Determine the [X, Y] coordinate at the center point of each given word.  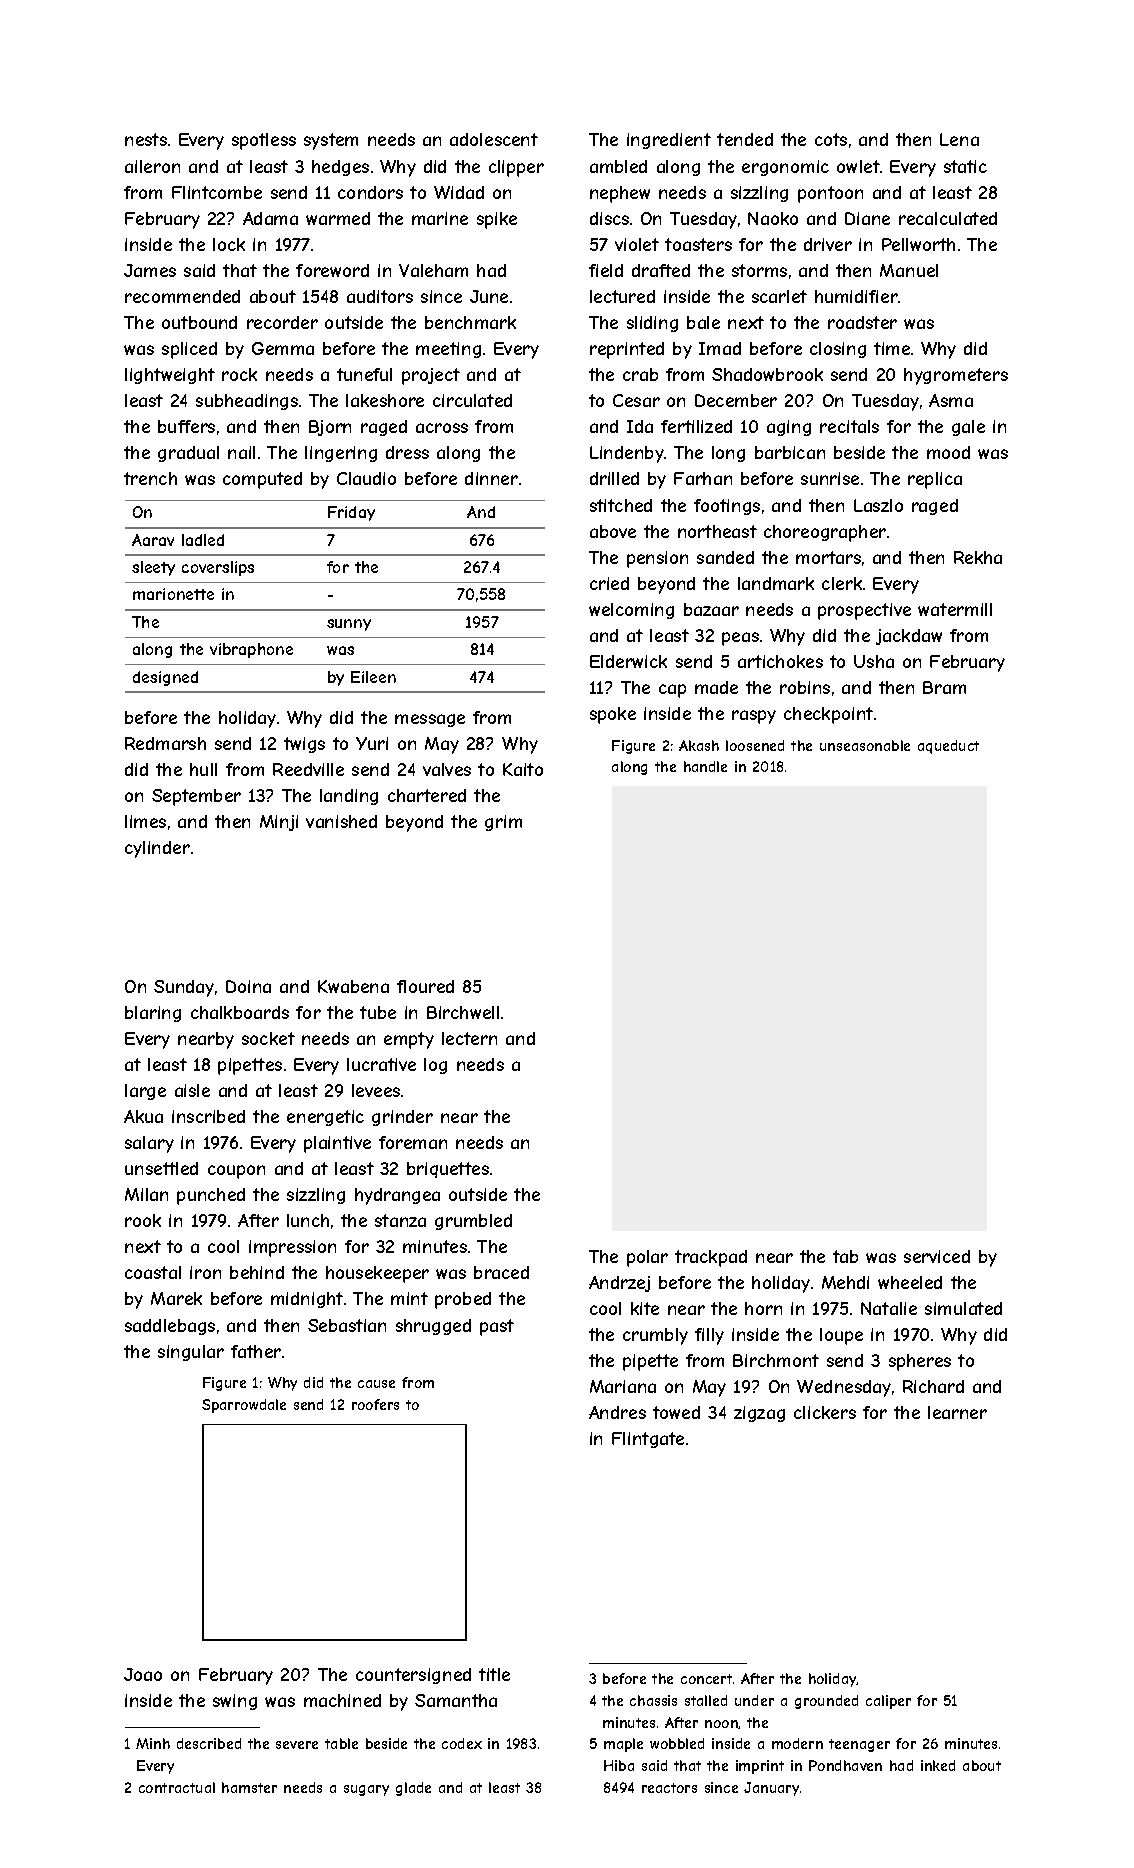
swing [235, 1702]
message [430, 720]
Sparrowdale [244, 1406]
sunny [349, 625]
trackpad [711, 1258]
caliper [888, 1702]
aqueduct [948, 747]
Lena [959, 139]
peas [740, 639]
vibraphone [251, 650]
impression [292, 1248]
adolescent [494, 139]
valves [447, 769]
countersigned [413, 1676]
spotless [264, 141]
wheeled [910, 1282]
